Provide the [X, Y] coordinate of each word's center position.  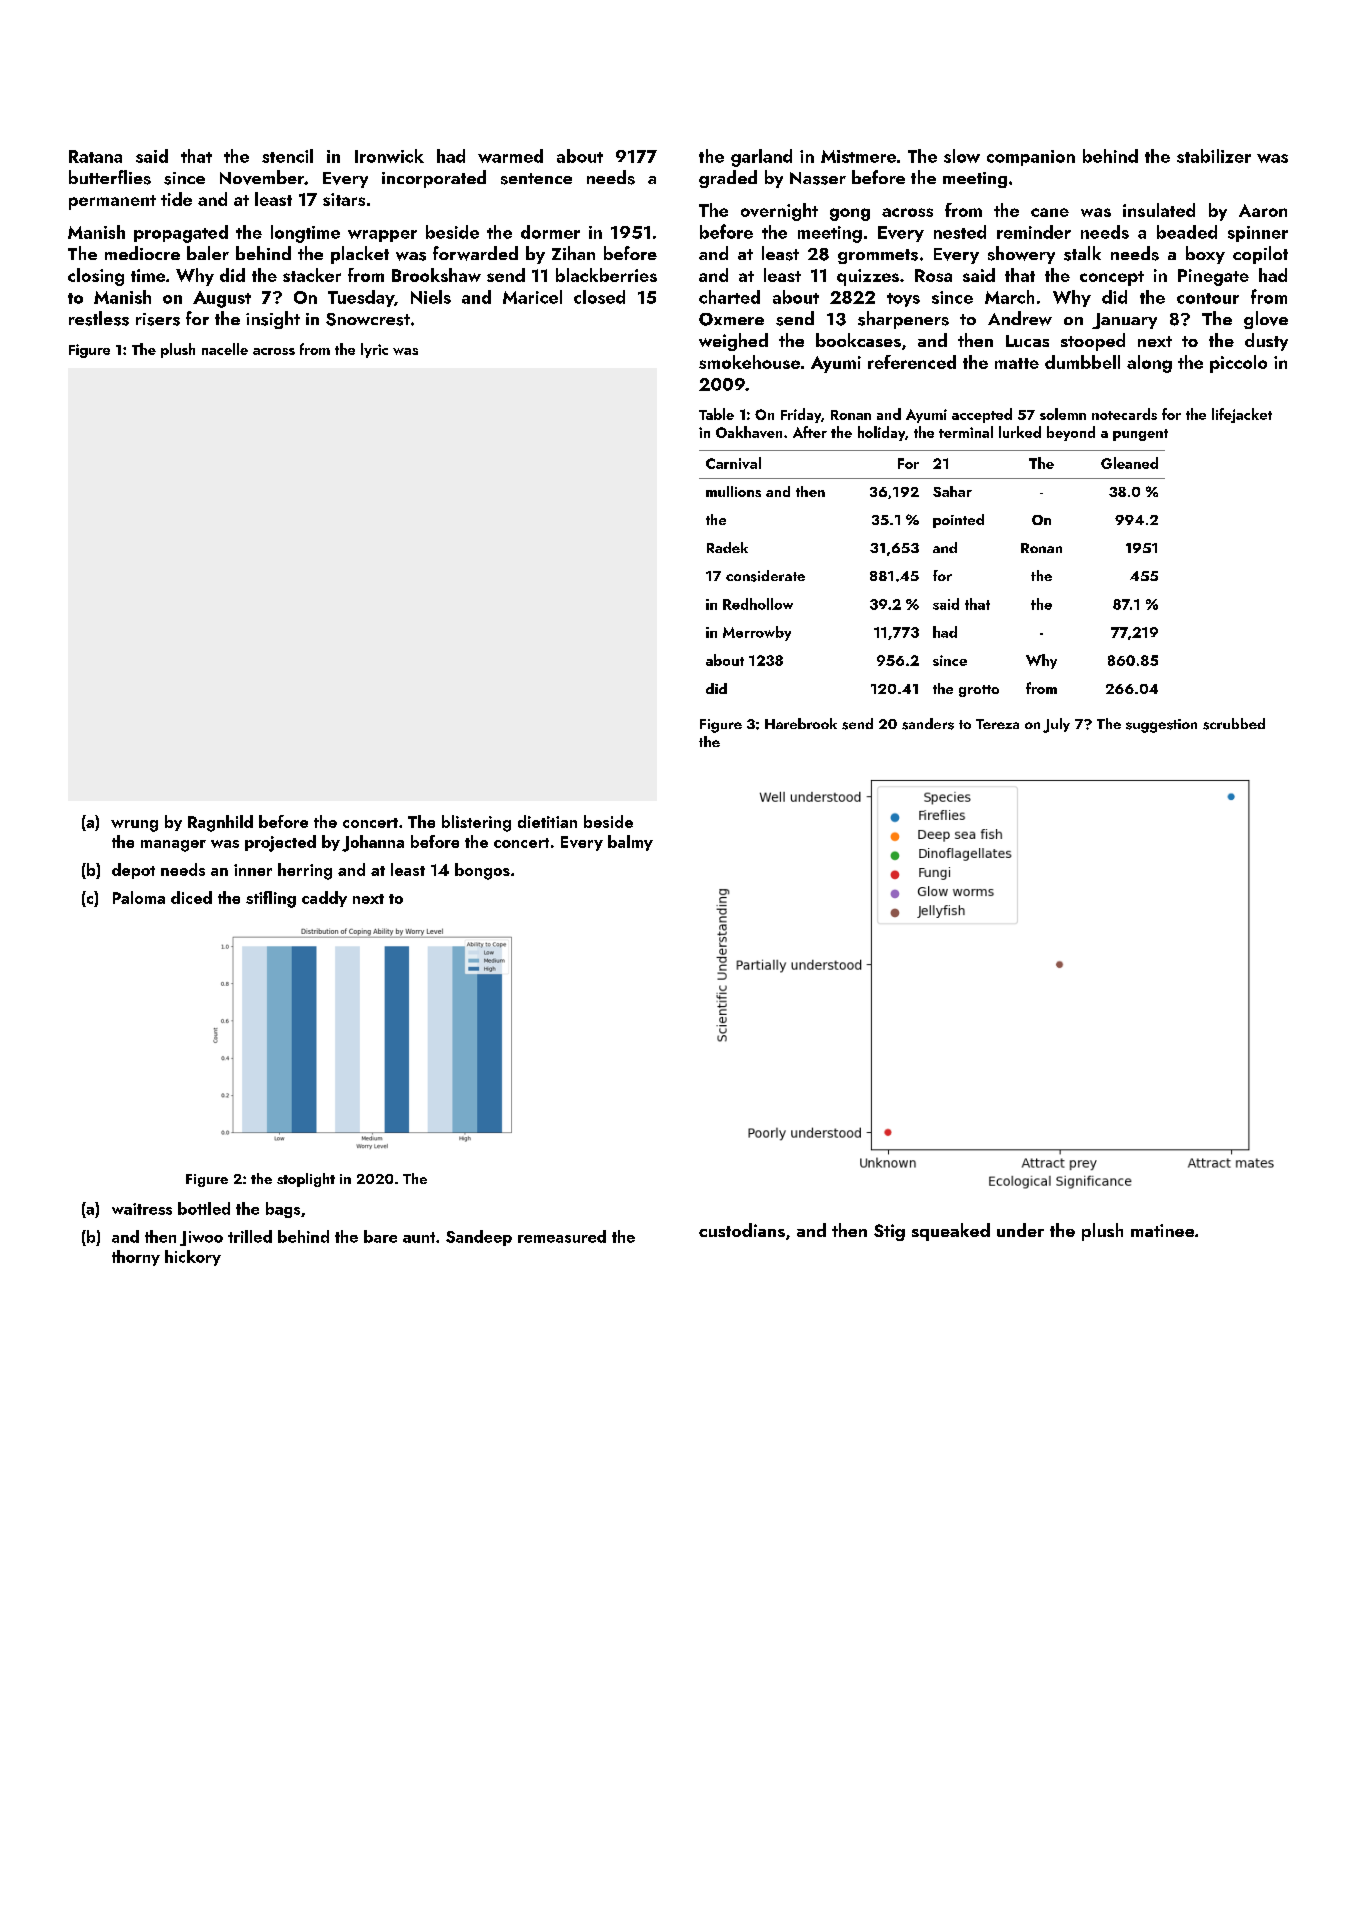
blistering [476, 823]
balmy [630, 843]
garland [761, 158]
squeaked [951, 1232]
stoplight [306, 1180]
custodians [742, 1230]
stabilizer [1214, 156]
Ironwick [389, 156]
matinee [1162, 1230]
